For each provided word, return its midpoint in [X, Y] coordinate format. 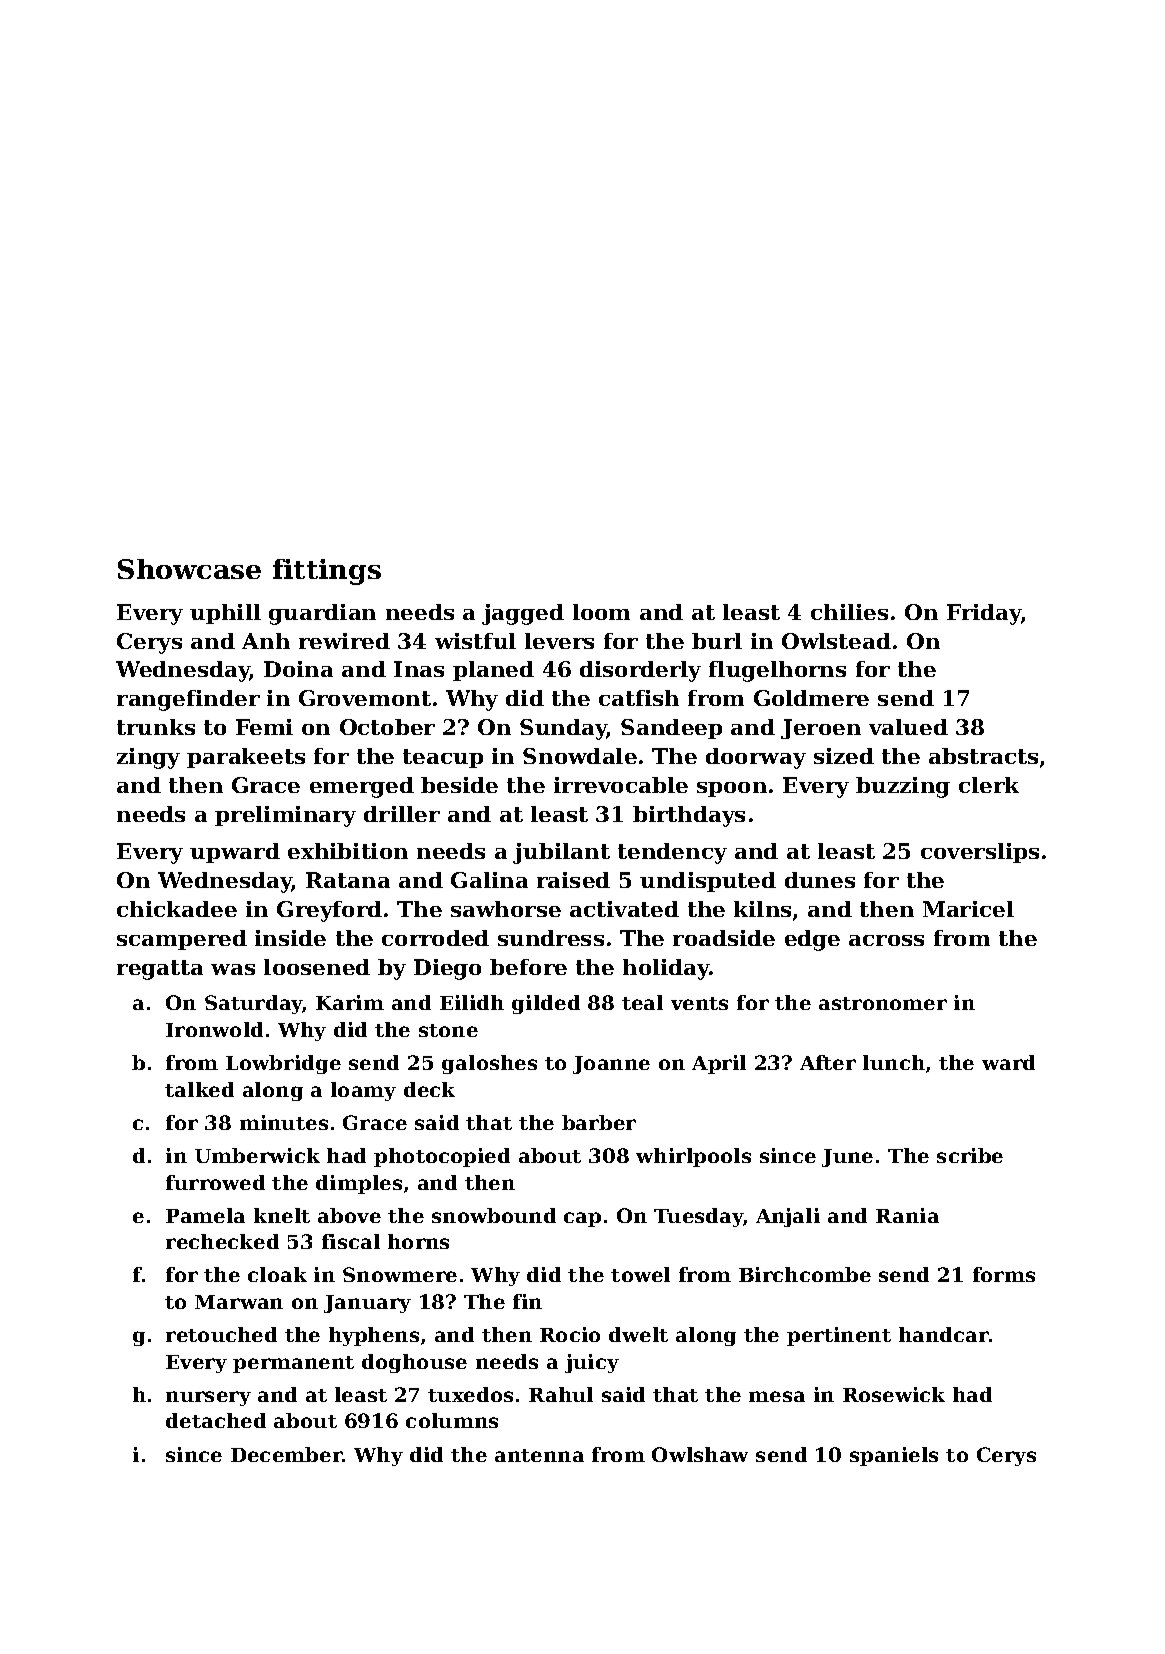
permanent [293, 1364]
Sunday [563, 729]
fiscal [351, 1241]
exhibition [348, 851]
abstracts [983, 756]
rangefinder [188, 700]
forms [1004, 1274]
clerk [989, 785]
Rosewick [894, 1394]
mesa [777, 1396]
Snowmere [400, 1274]
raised [573, 880]
